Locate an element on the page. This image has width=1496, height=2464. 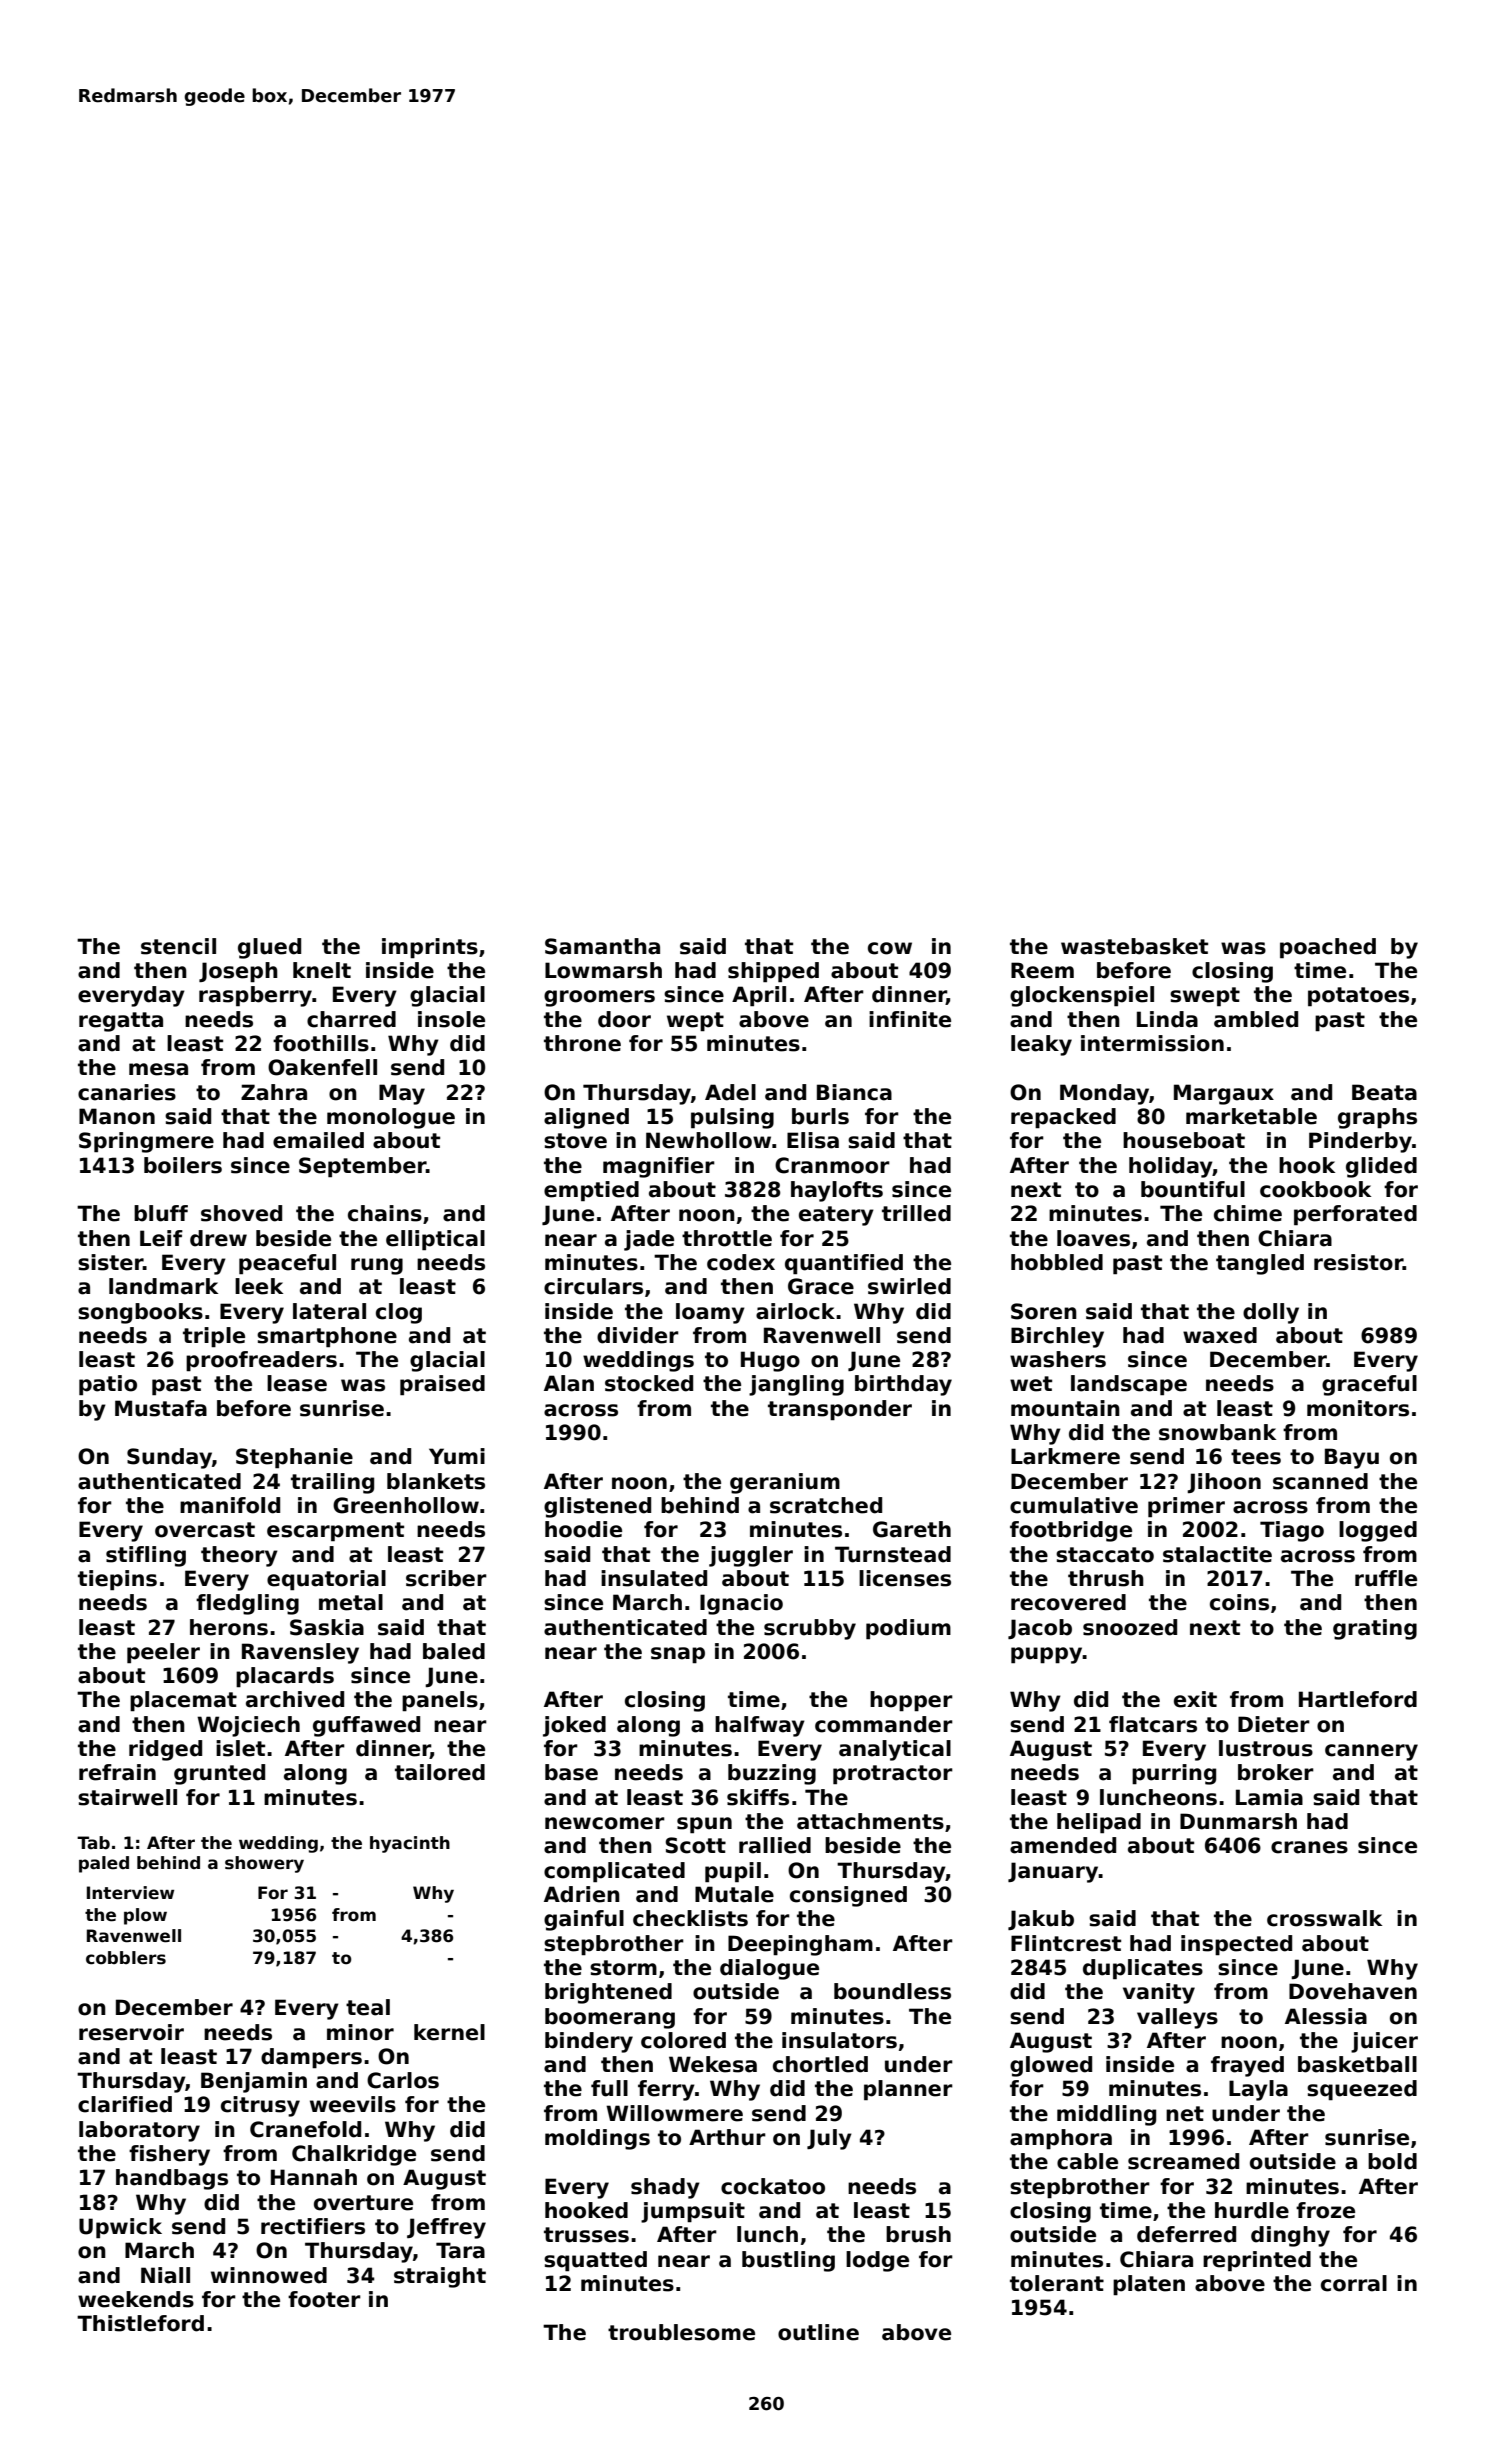
glued is located at coordinates (269, 948).
